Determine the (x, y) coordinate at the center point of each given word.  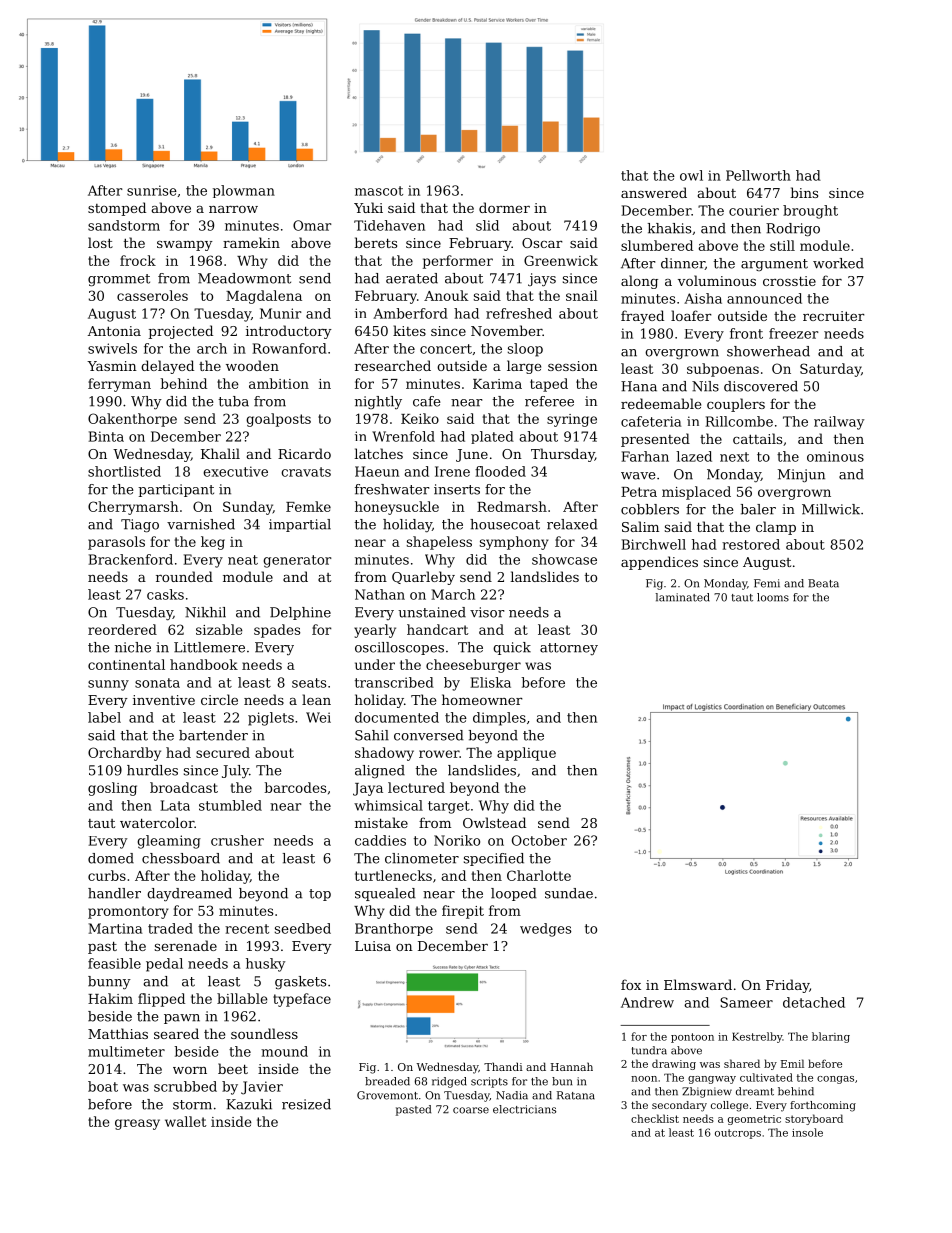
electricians (524, 1109)
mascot (379, 191)
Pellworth (758, 175)
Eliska (490, 682)
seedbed (303, 928)
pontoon (692, 1038)
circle (219, 699)
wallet (185, 1121)
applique (526, 754)
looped (514, 894)
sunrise (152, 190)
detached (814, 1002)
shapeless (439, 543)
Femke (308, 506)
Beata (823, 583)
